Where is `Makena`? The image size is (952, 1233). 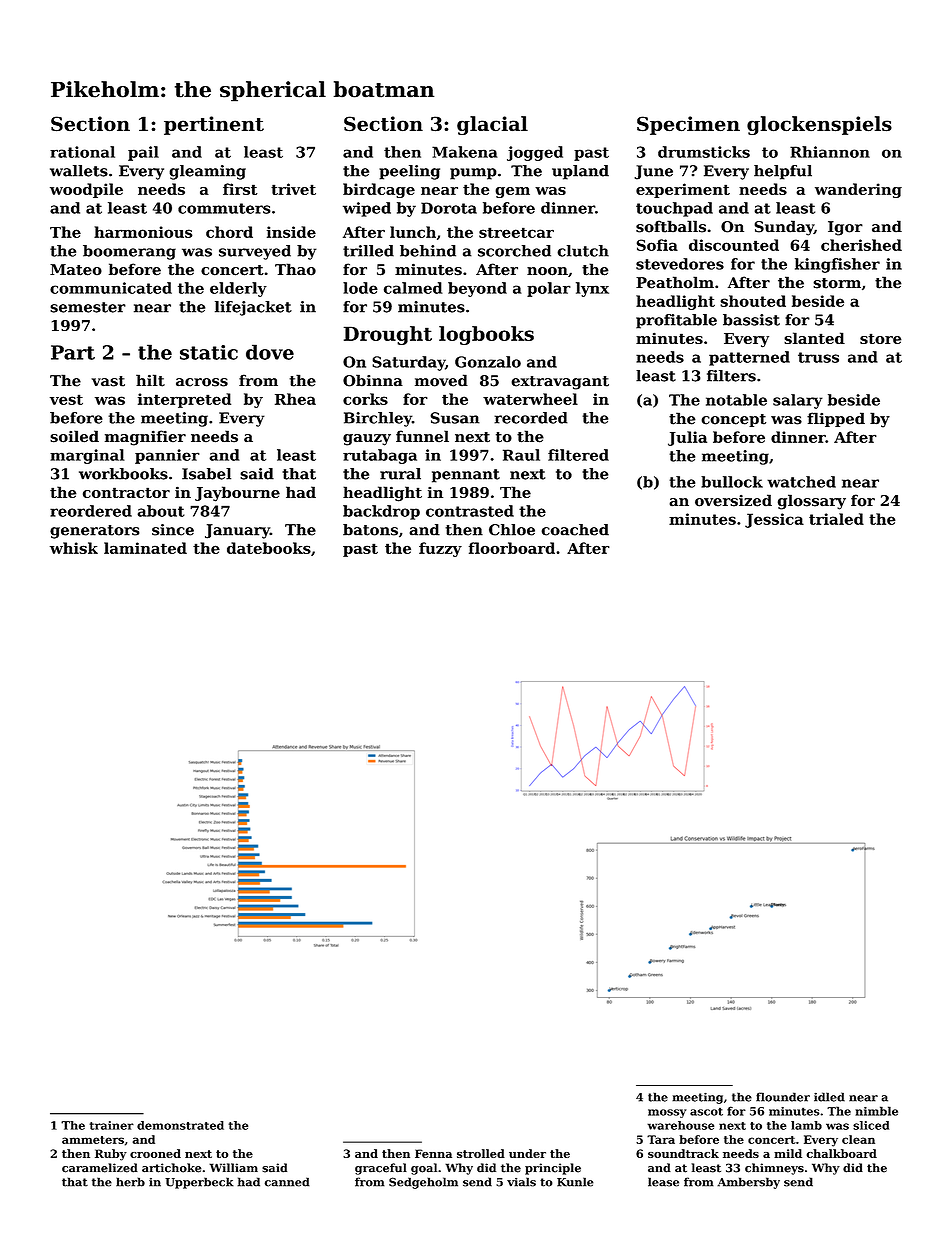
Makena is located at coordinates (465, 152).
